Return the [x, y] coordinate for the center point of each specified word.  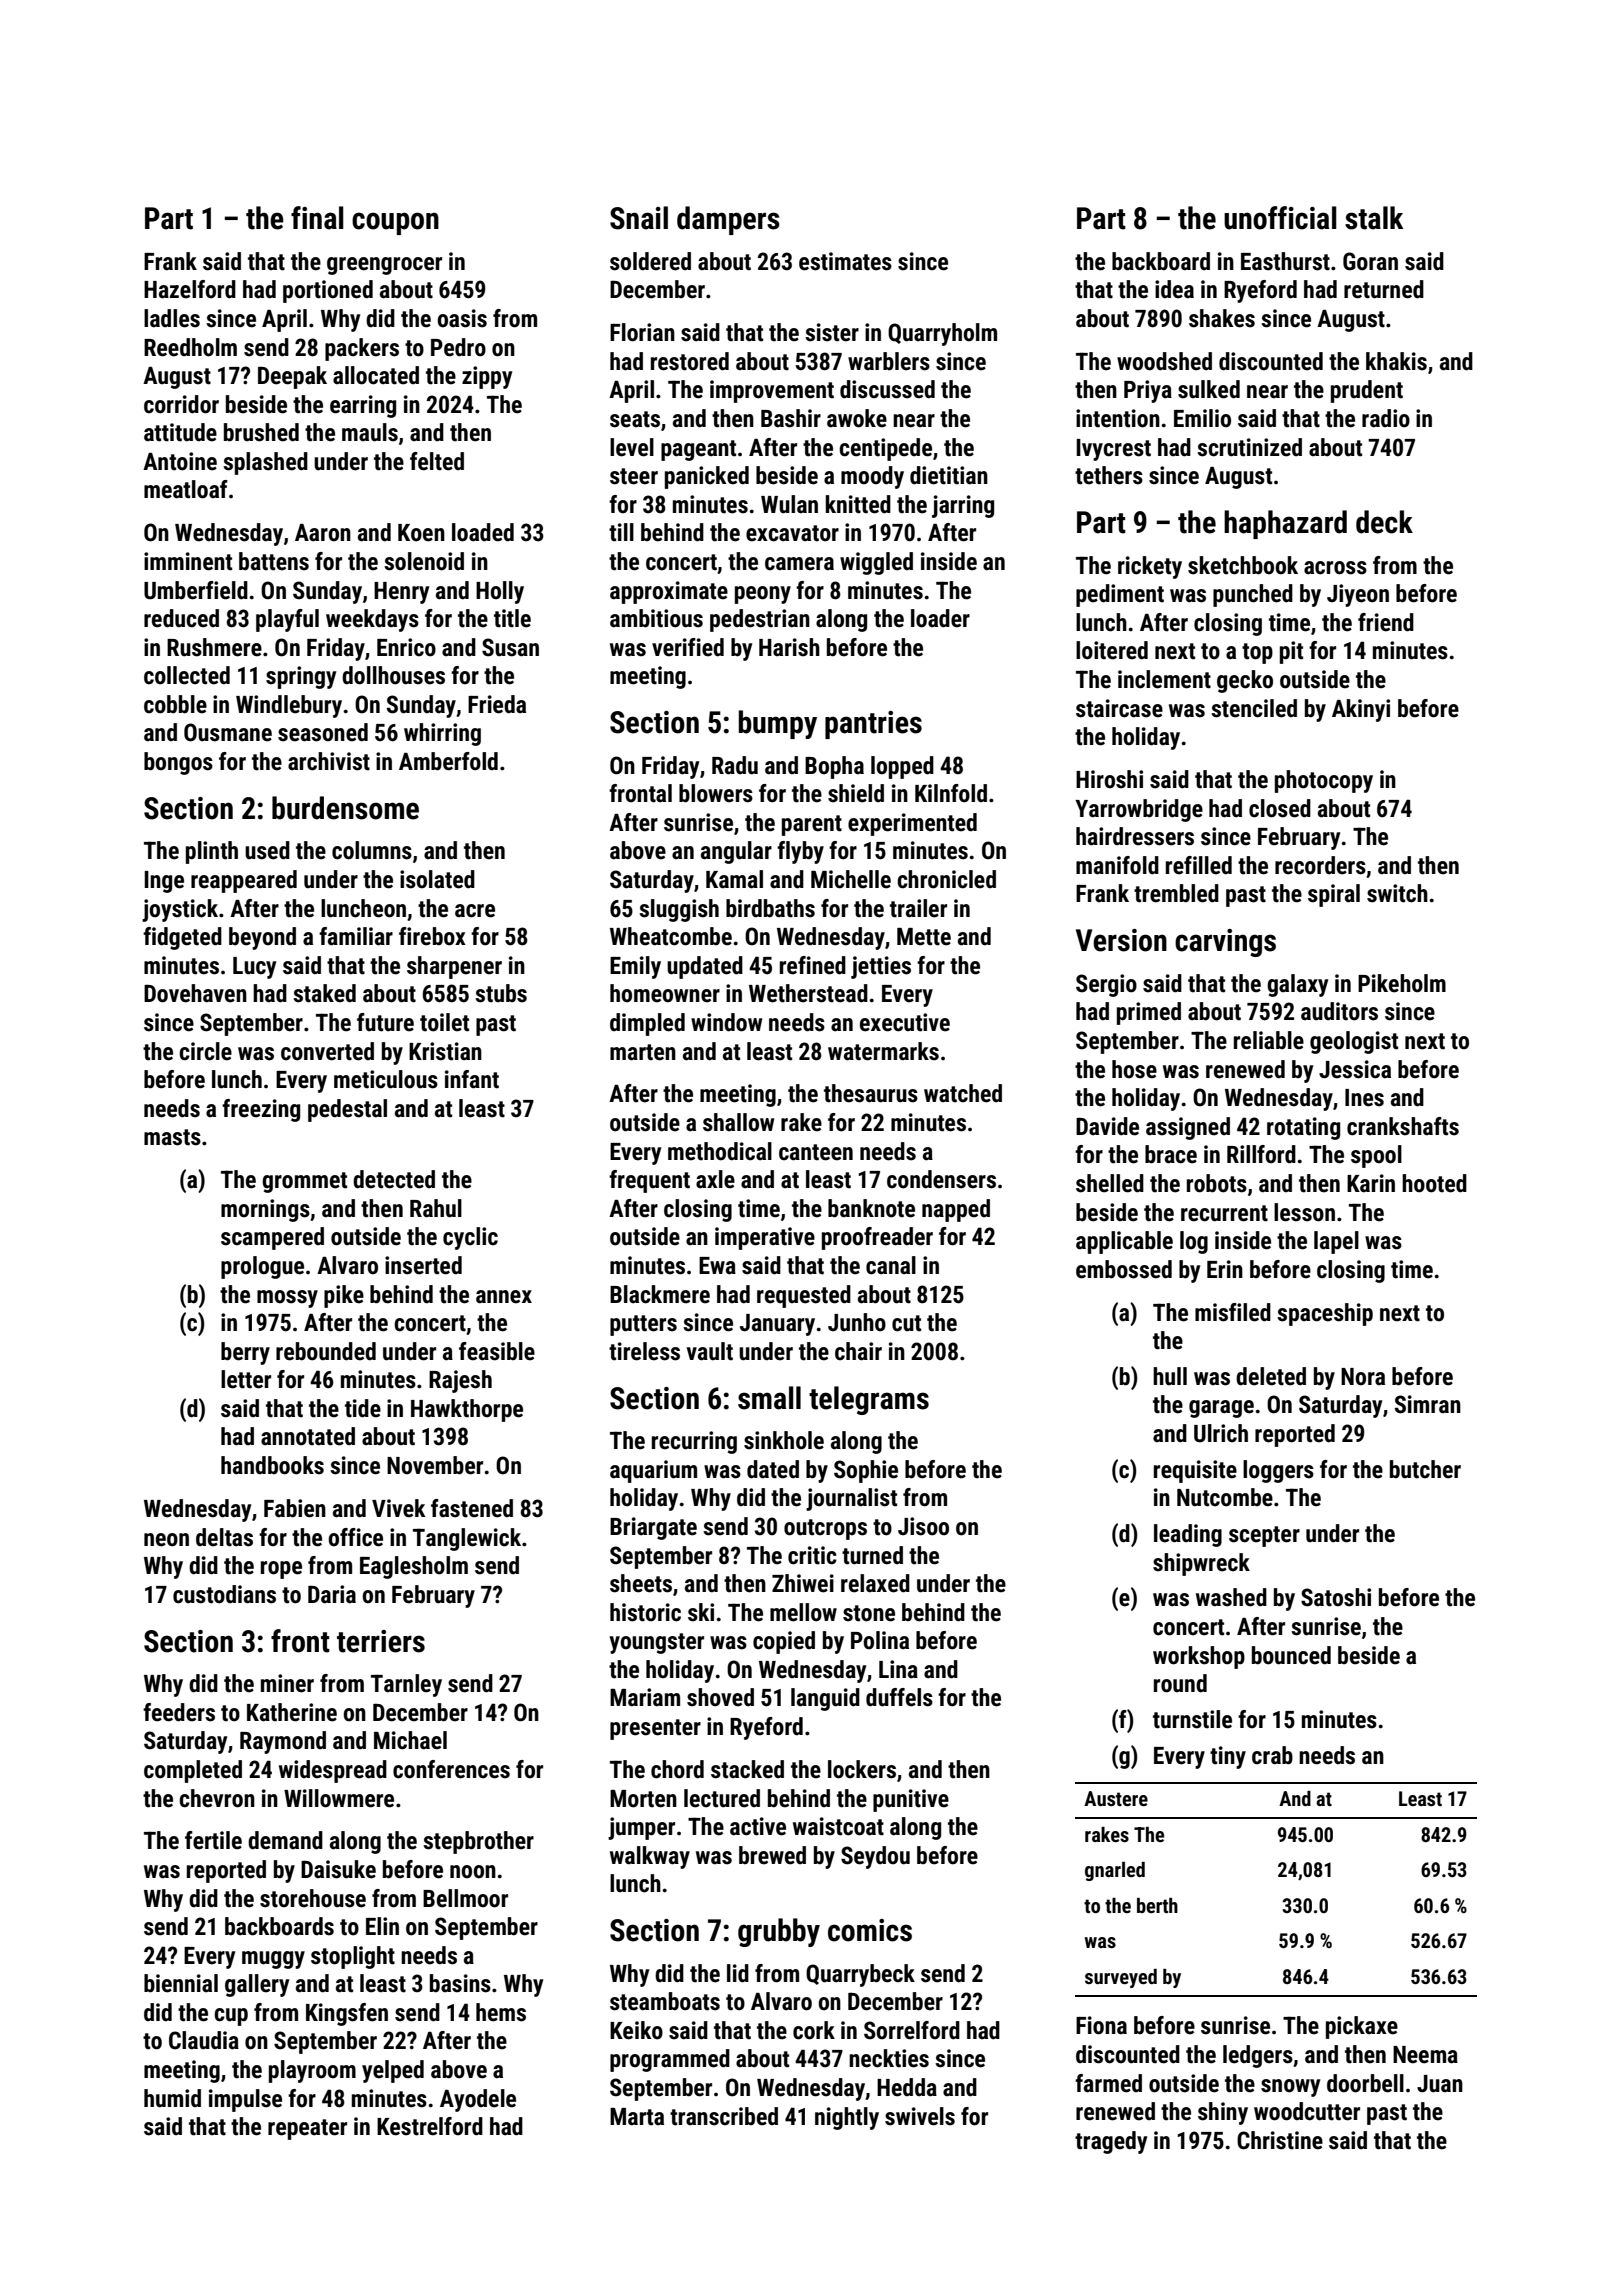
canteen [816, 1152]
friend [1386, 622]
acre [475, 911]
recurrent [1224, 1213]
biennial [181, 1983]
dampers [728, 220]
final [317, 218]
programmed [670, 2060]
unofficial [1280, 218]
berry [245, 1353]
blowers [716, 793]
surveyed [1121, 1978]
